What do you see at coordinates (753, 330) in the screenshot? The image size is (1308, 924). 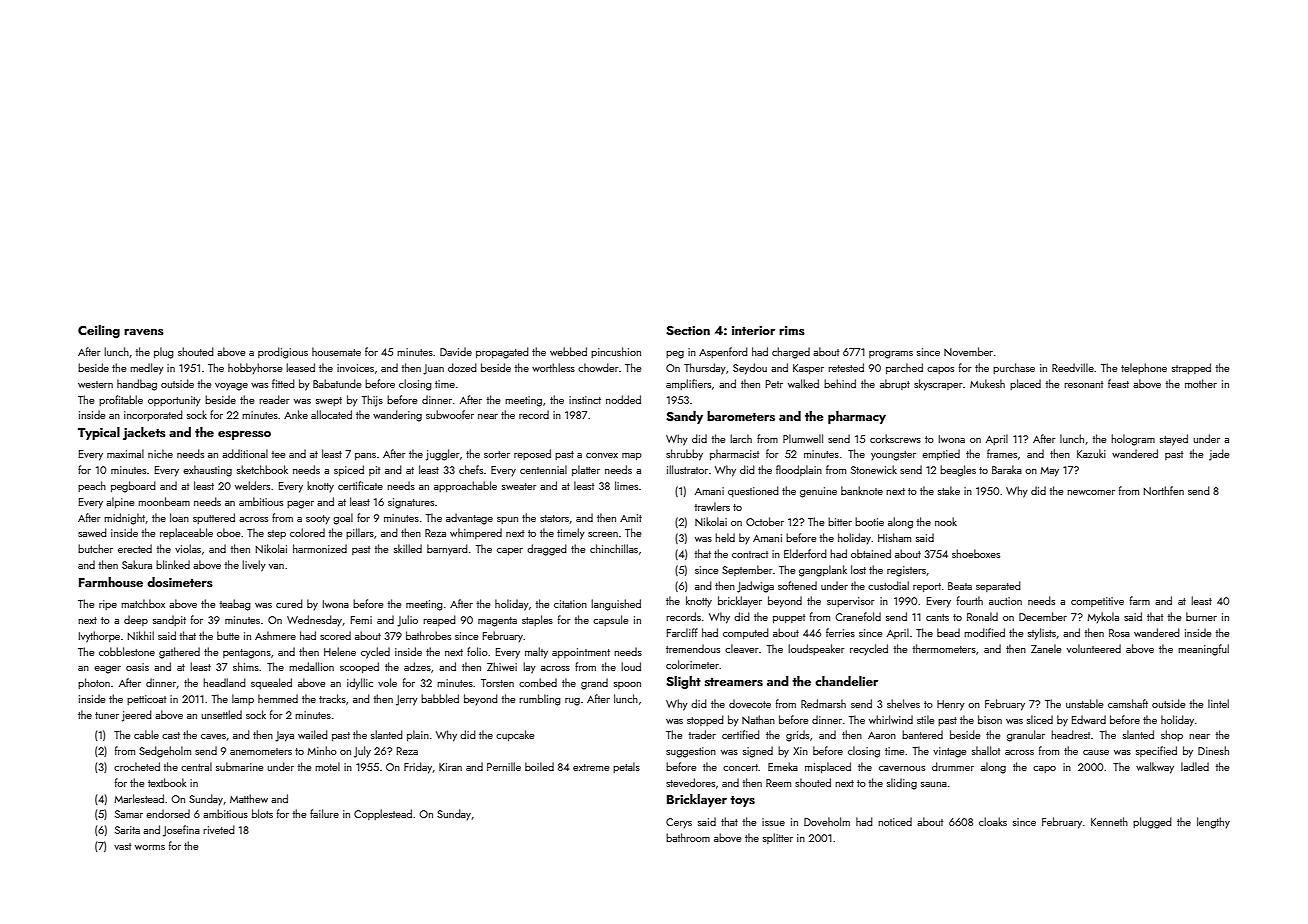 I see `interior` at bounding box center [753, 330].
